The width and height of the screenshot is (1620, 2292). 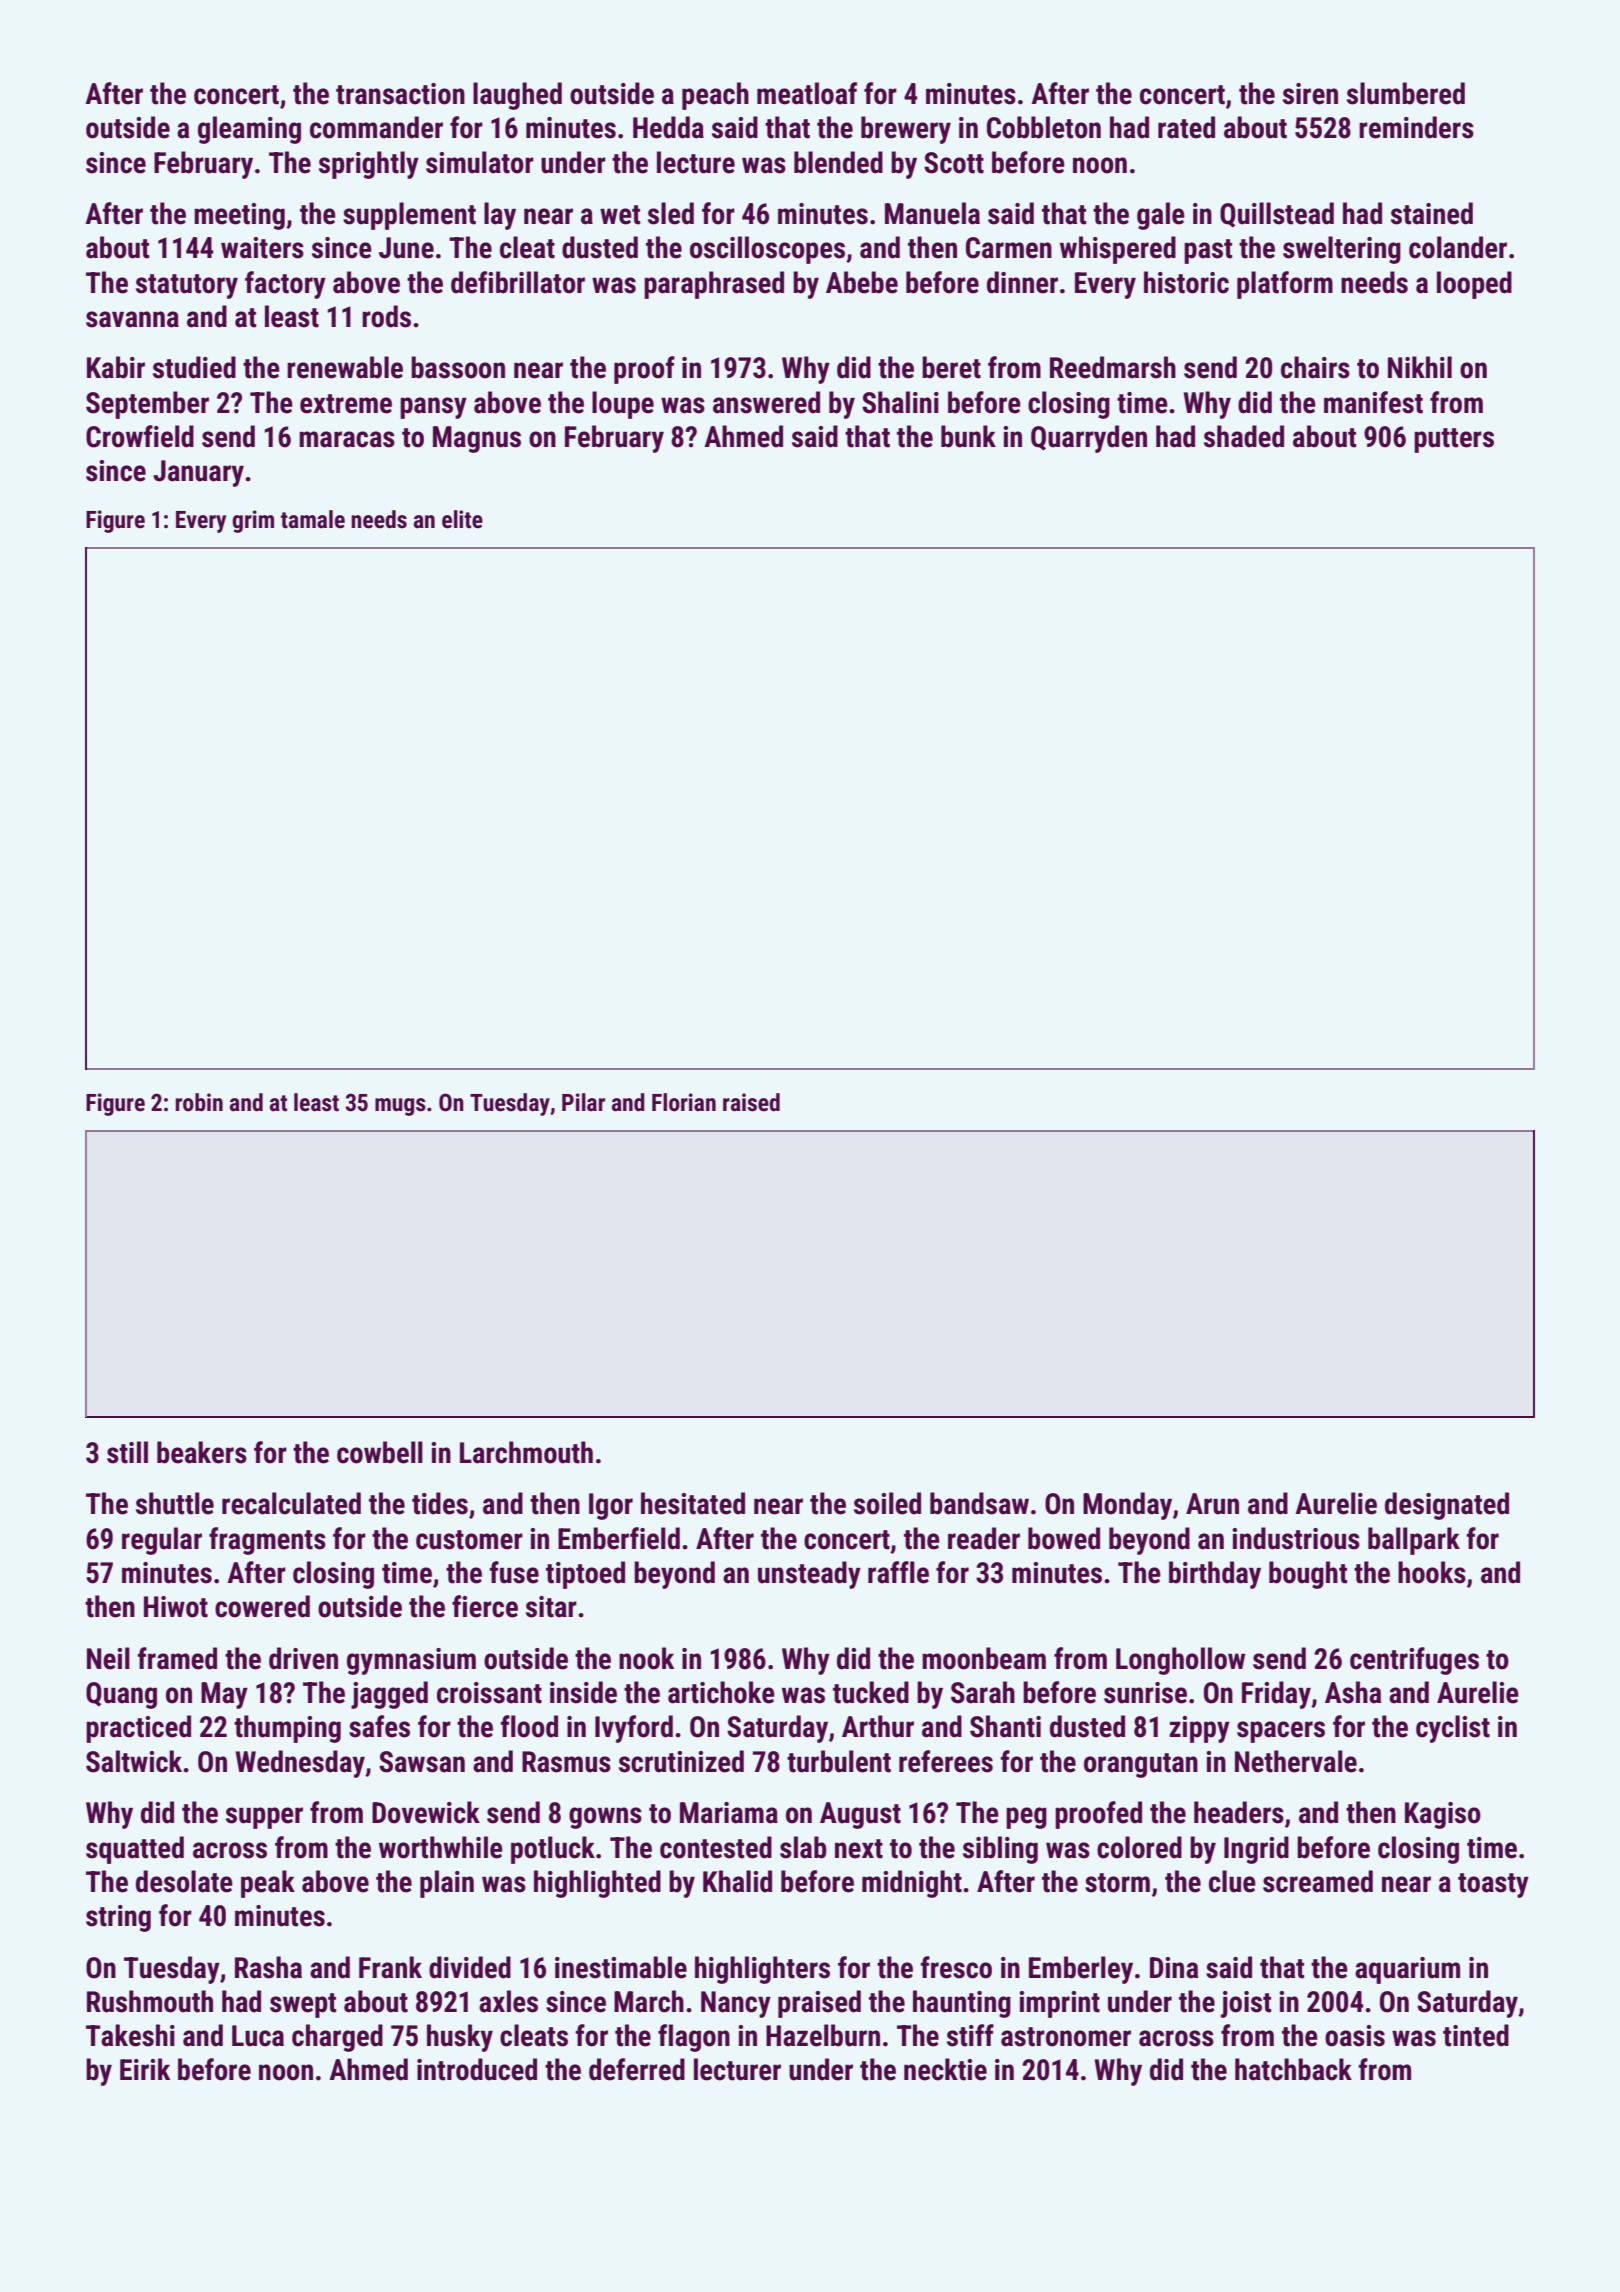 What do you see at coordinates (1310, 94) in the screenshot?
I see `siren` at bounding box center [1310, 94].
